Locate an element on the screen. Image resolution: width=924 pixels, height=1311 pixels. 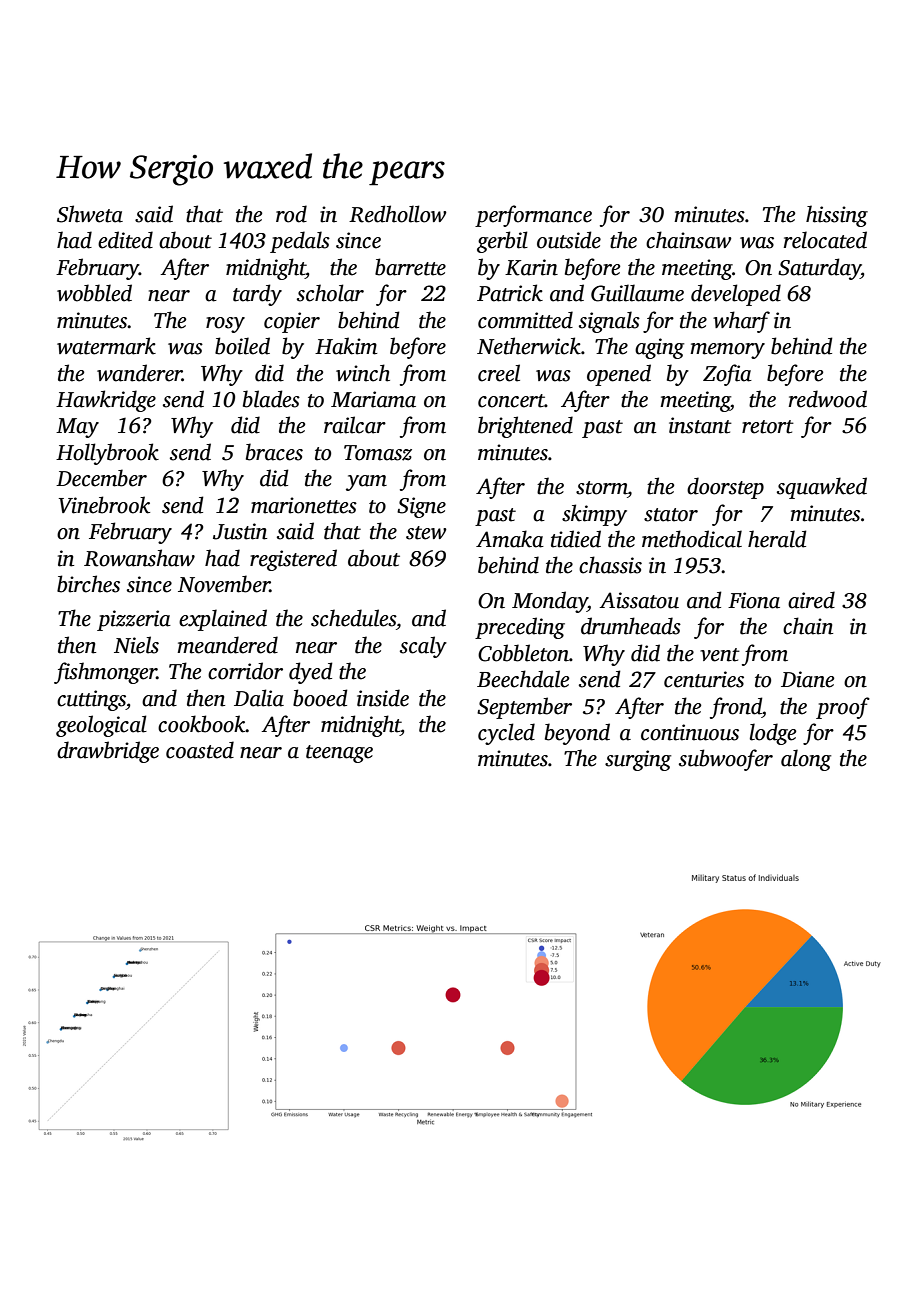
squawked is located at coordinates (822, 488).
